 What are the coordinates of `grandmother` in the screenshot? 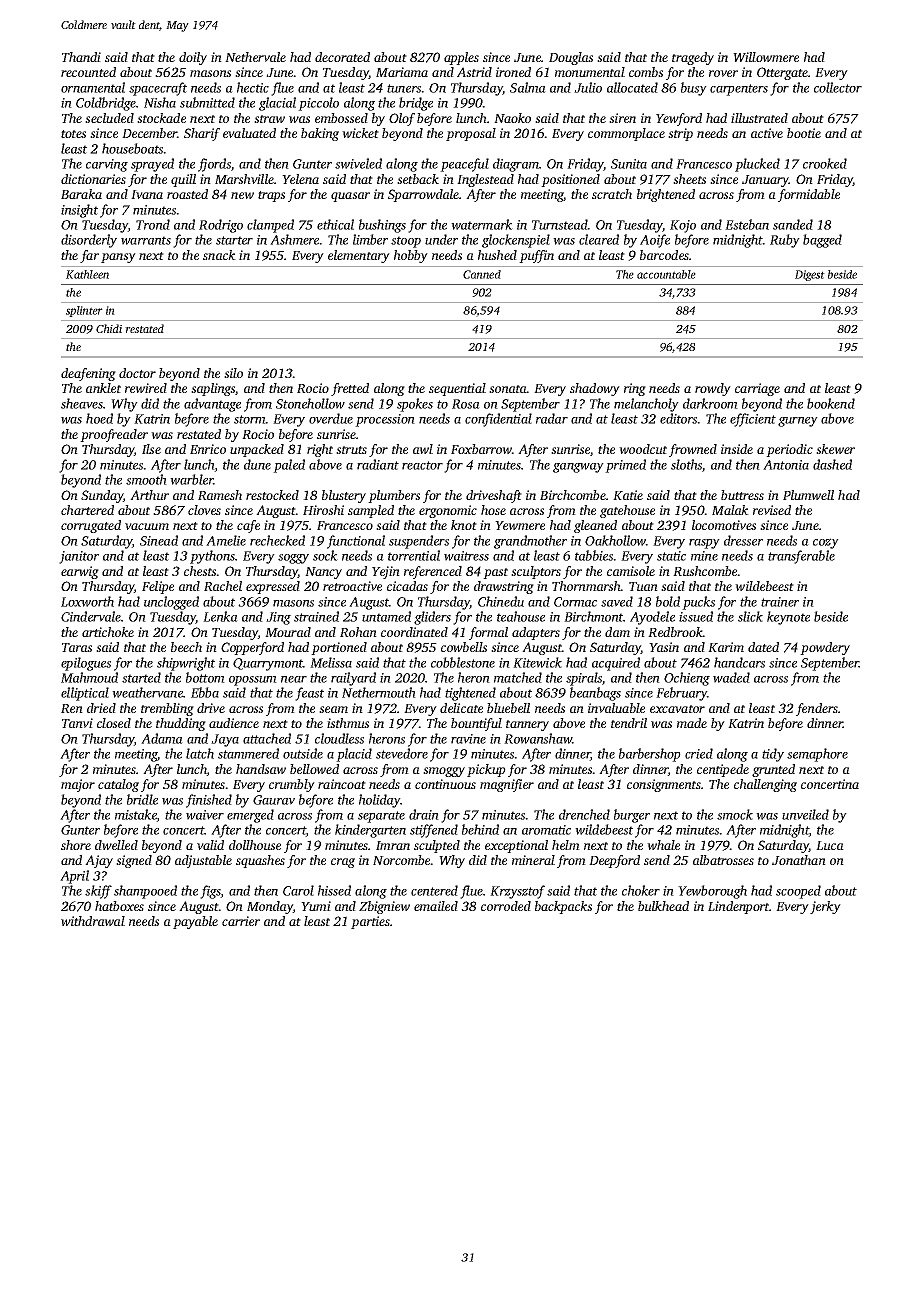 It's located at (530, 542).
